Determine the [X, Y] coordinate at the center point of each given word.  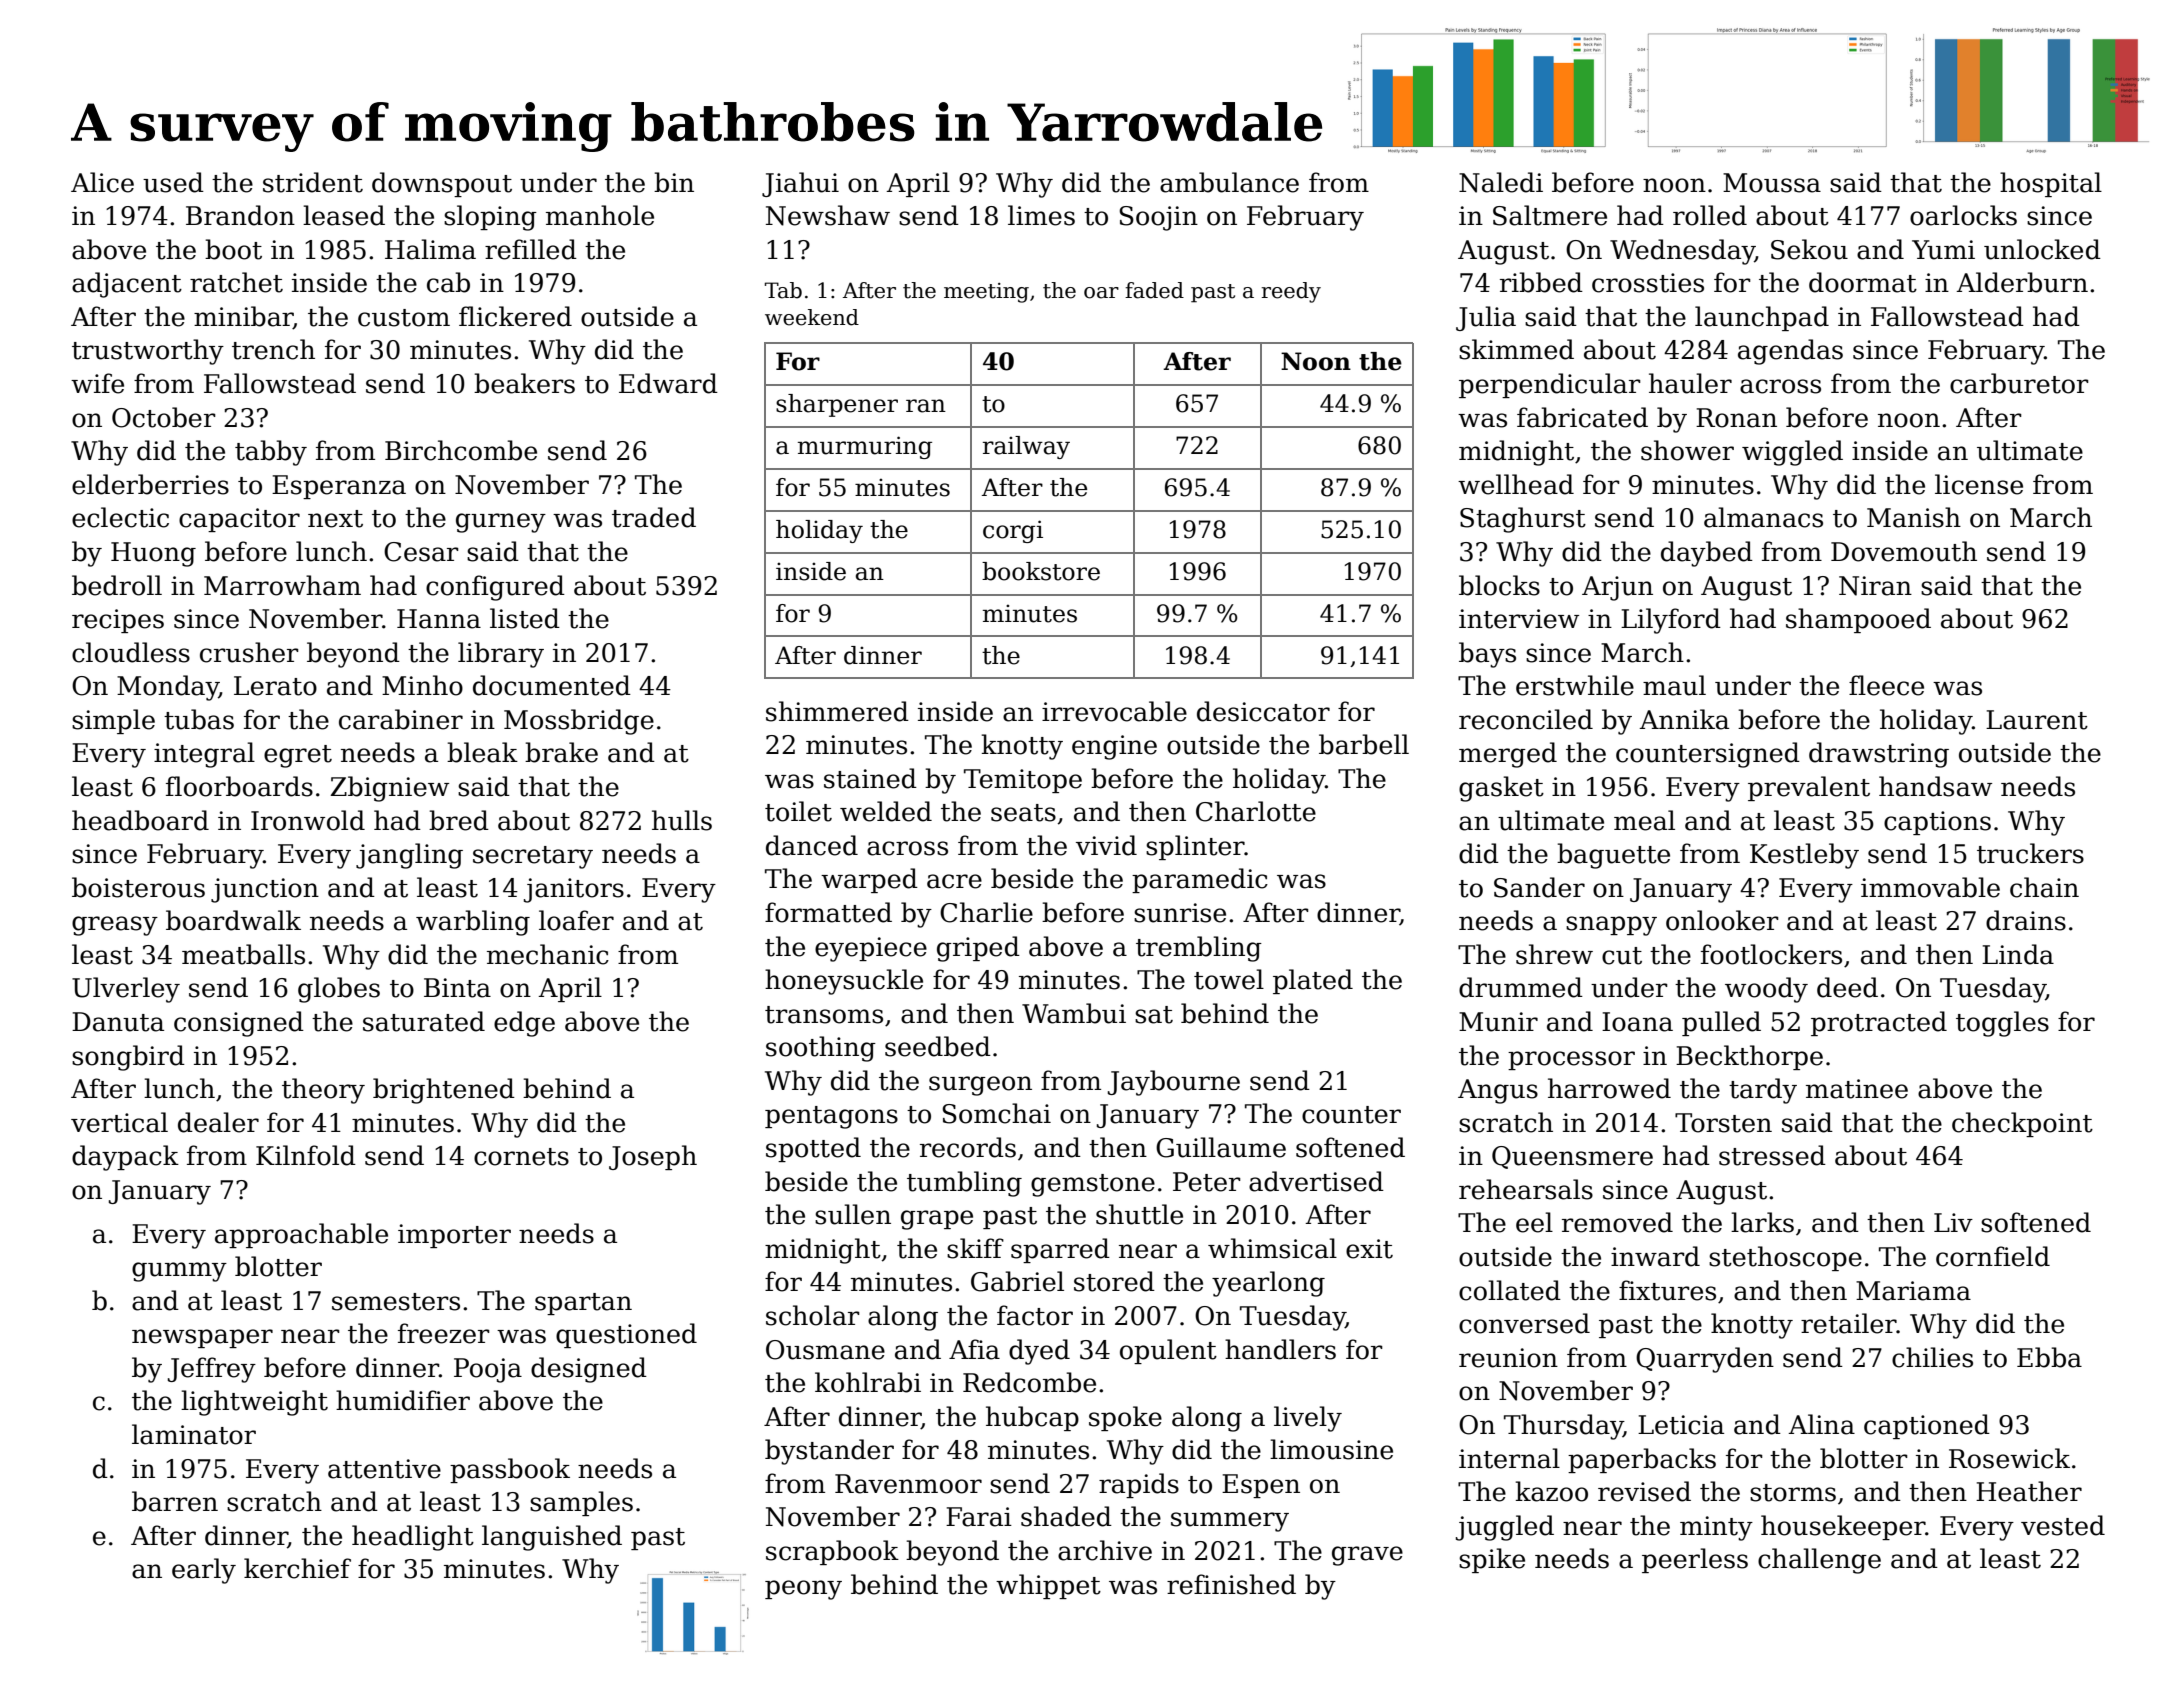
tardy [1763, 1091]
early [204, 1571]
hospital [2051, 184]
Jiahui [800, 184]
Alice [102, 182]
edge [524, 1024]
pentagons [831, 1117]
